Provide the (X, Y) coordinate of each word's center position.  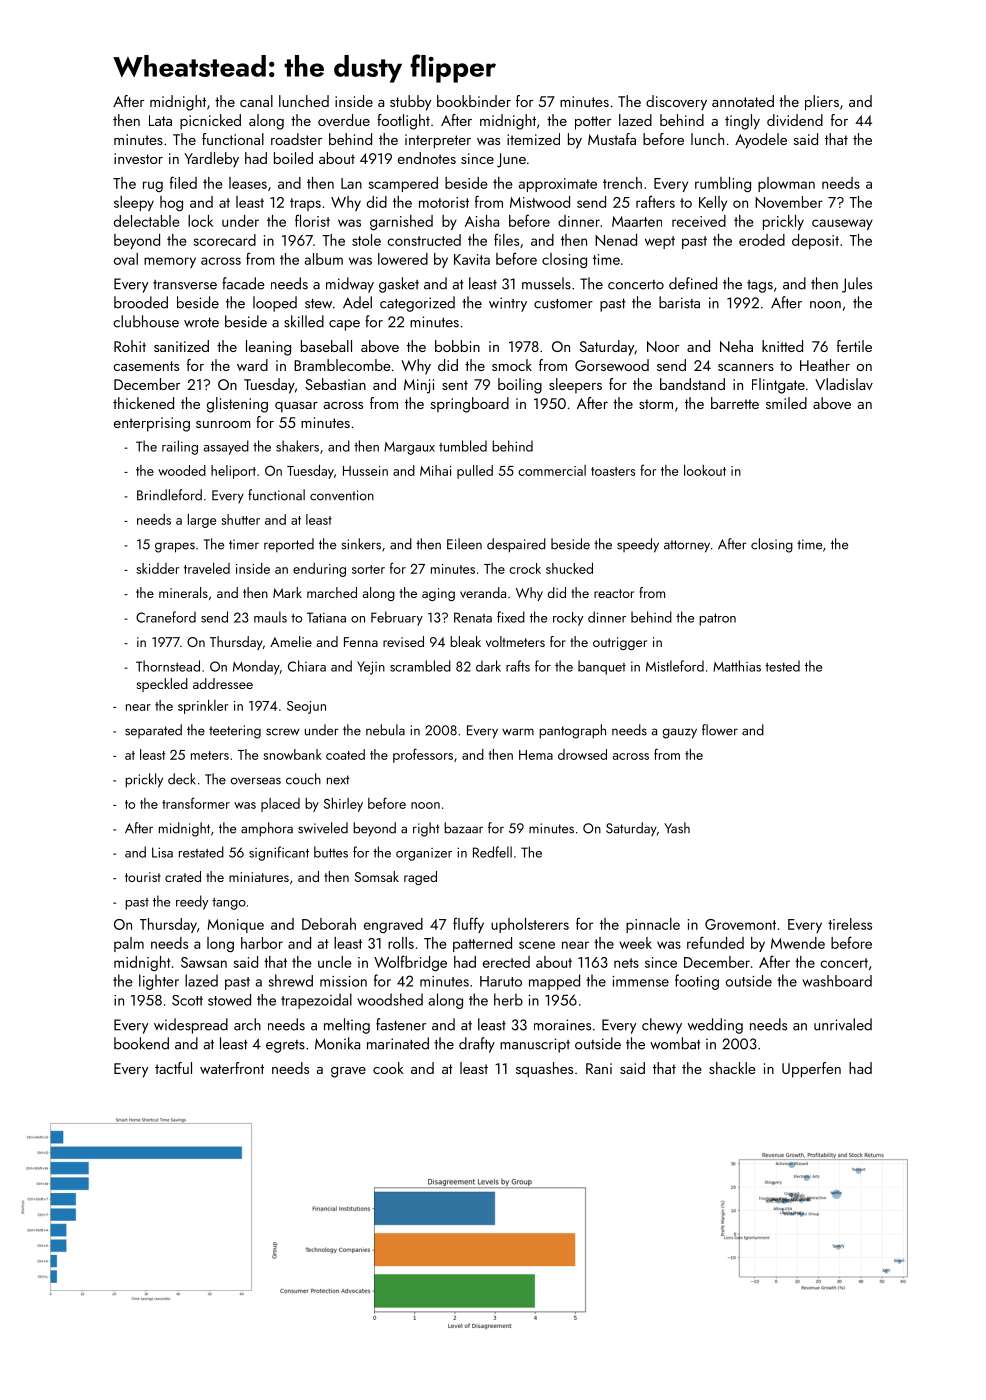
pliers (822, 103)
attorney (687, 546)
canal (256, 101)
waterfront (232, 1068)
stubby (410, 103)
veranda (483, 592)
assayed (226, 447)
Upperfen (811, 1070)
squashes (544, 1070)
